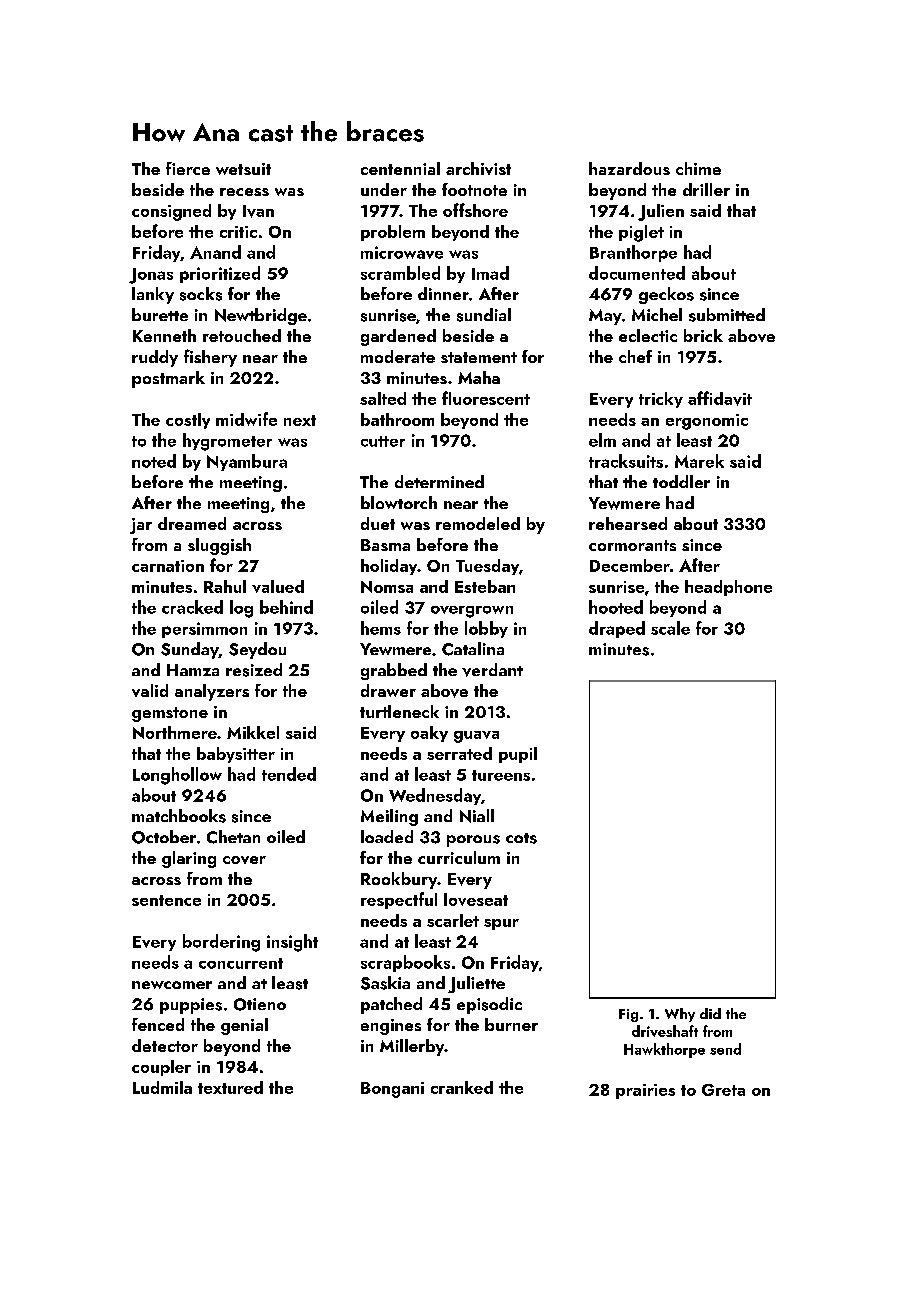 The height and width of the screenshot is (1316, 908). I want to click on valued, so click(278, 586).
